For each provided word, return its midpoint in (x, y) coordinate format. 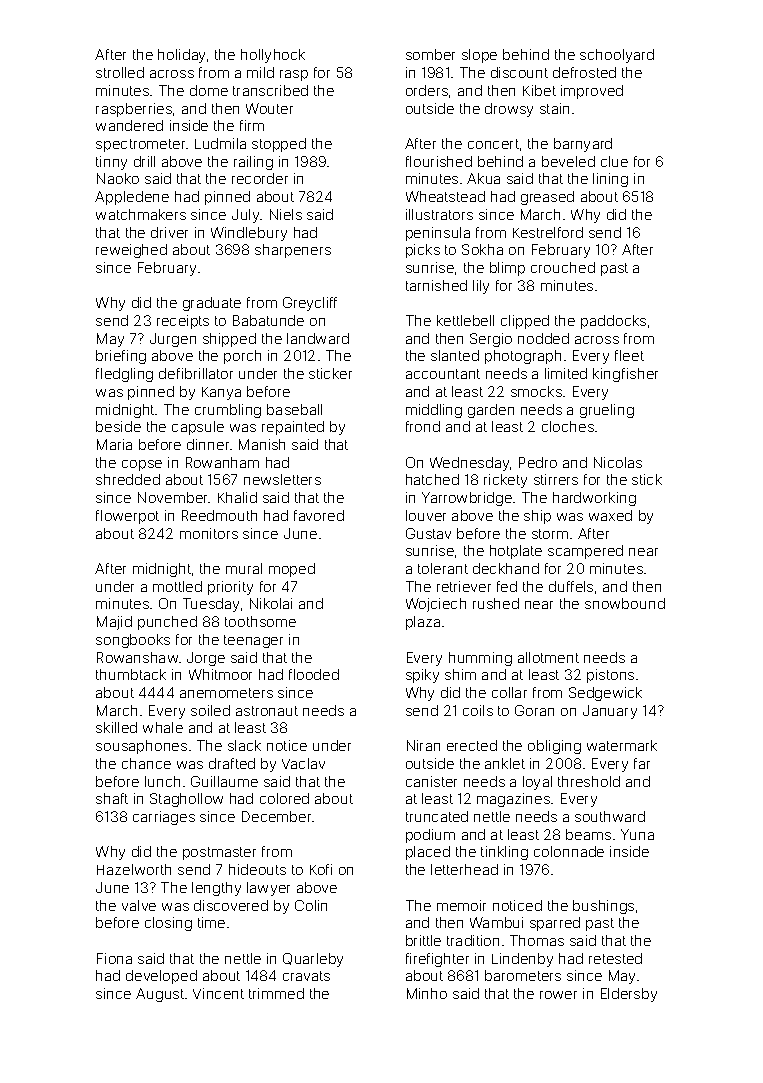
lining (610, 180)
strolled (120, 72)
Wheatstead (445, 196)
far (642, 763)
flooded (314, 674)
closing (168, 924)
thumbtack (131, 674)
